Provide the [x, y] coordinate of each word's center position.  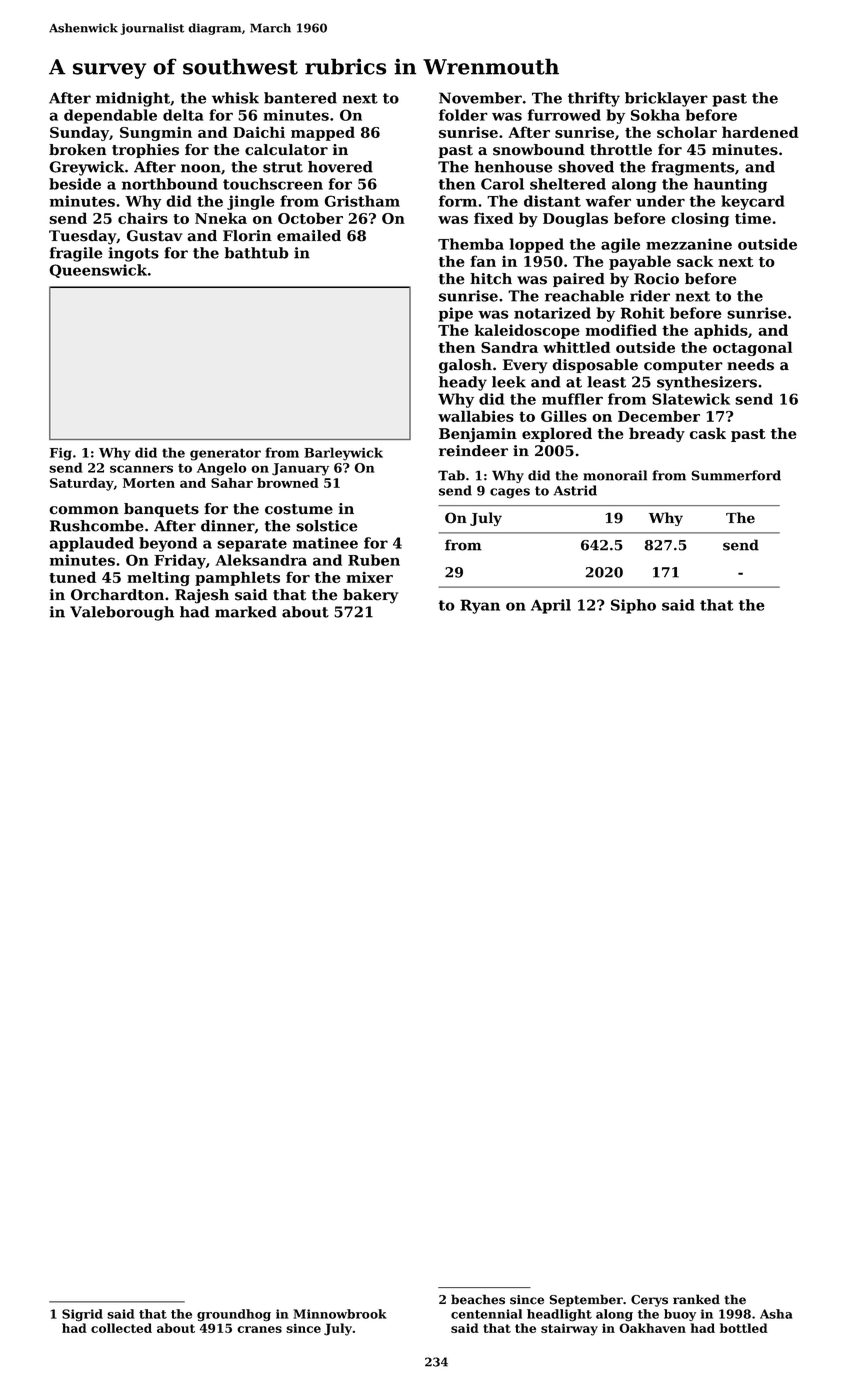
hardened [760, 132]
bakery [371, 596]
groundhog [234, 1315]
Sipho [633, 606]
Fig [61, 454]
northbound [170, 184]
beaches [478, 1299]
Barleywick [343, 454]
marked [246, 612]
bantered [300, 98]
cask [708, 433]
